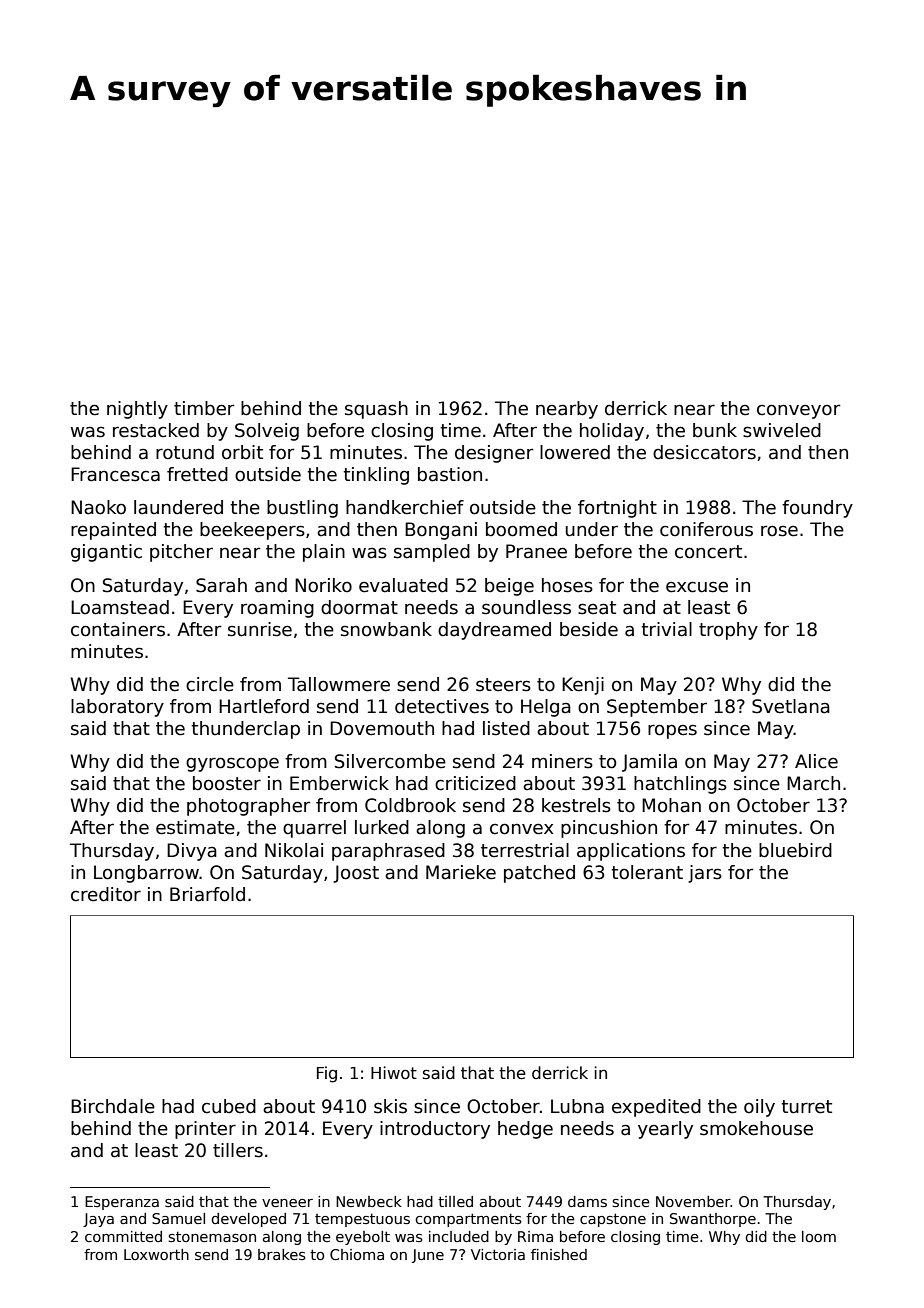  I want to click on loom, so click(819, 1236).
